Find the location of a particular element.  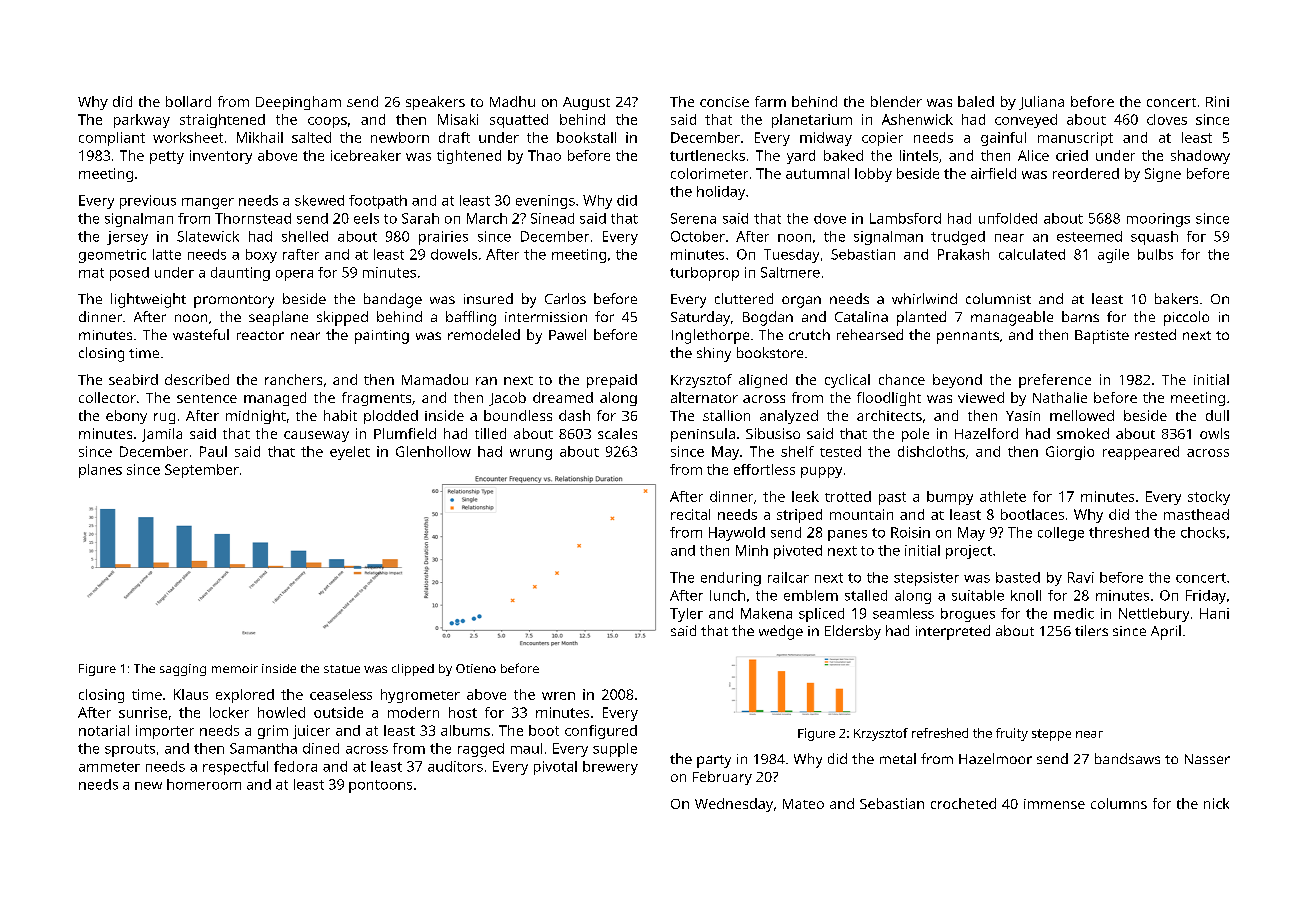

salted is located at coordinates (311, 137).
